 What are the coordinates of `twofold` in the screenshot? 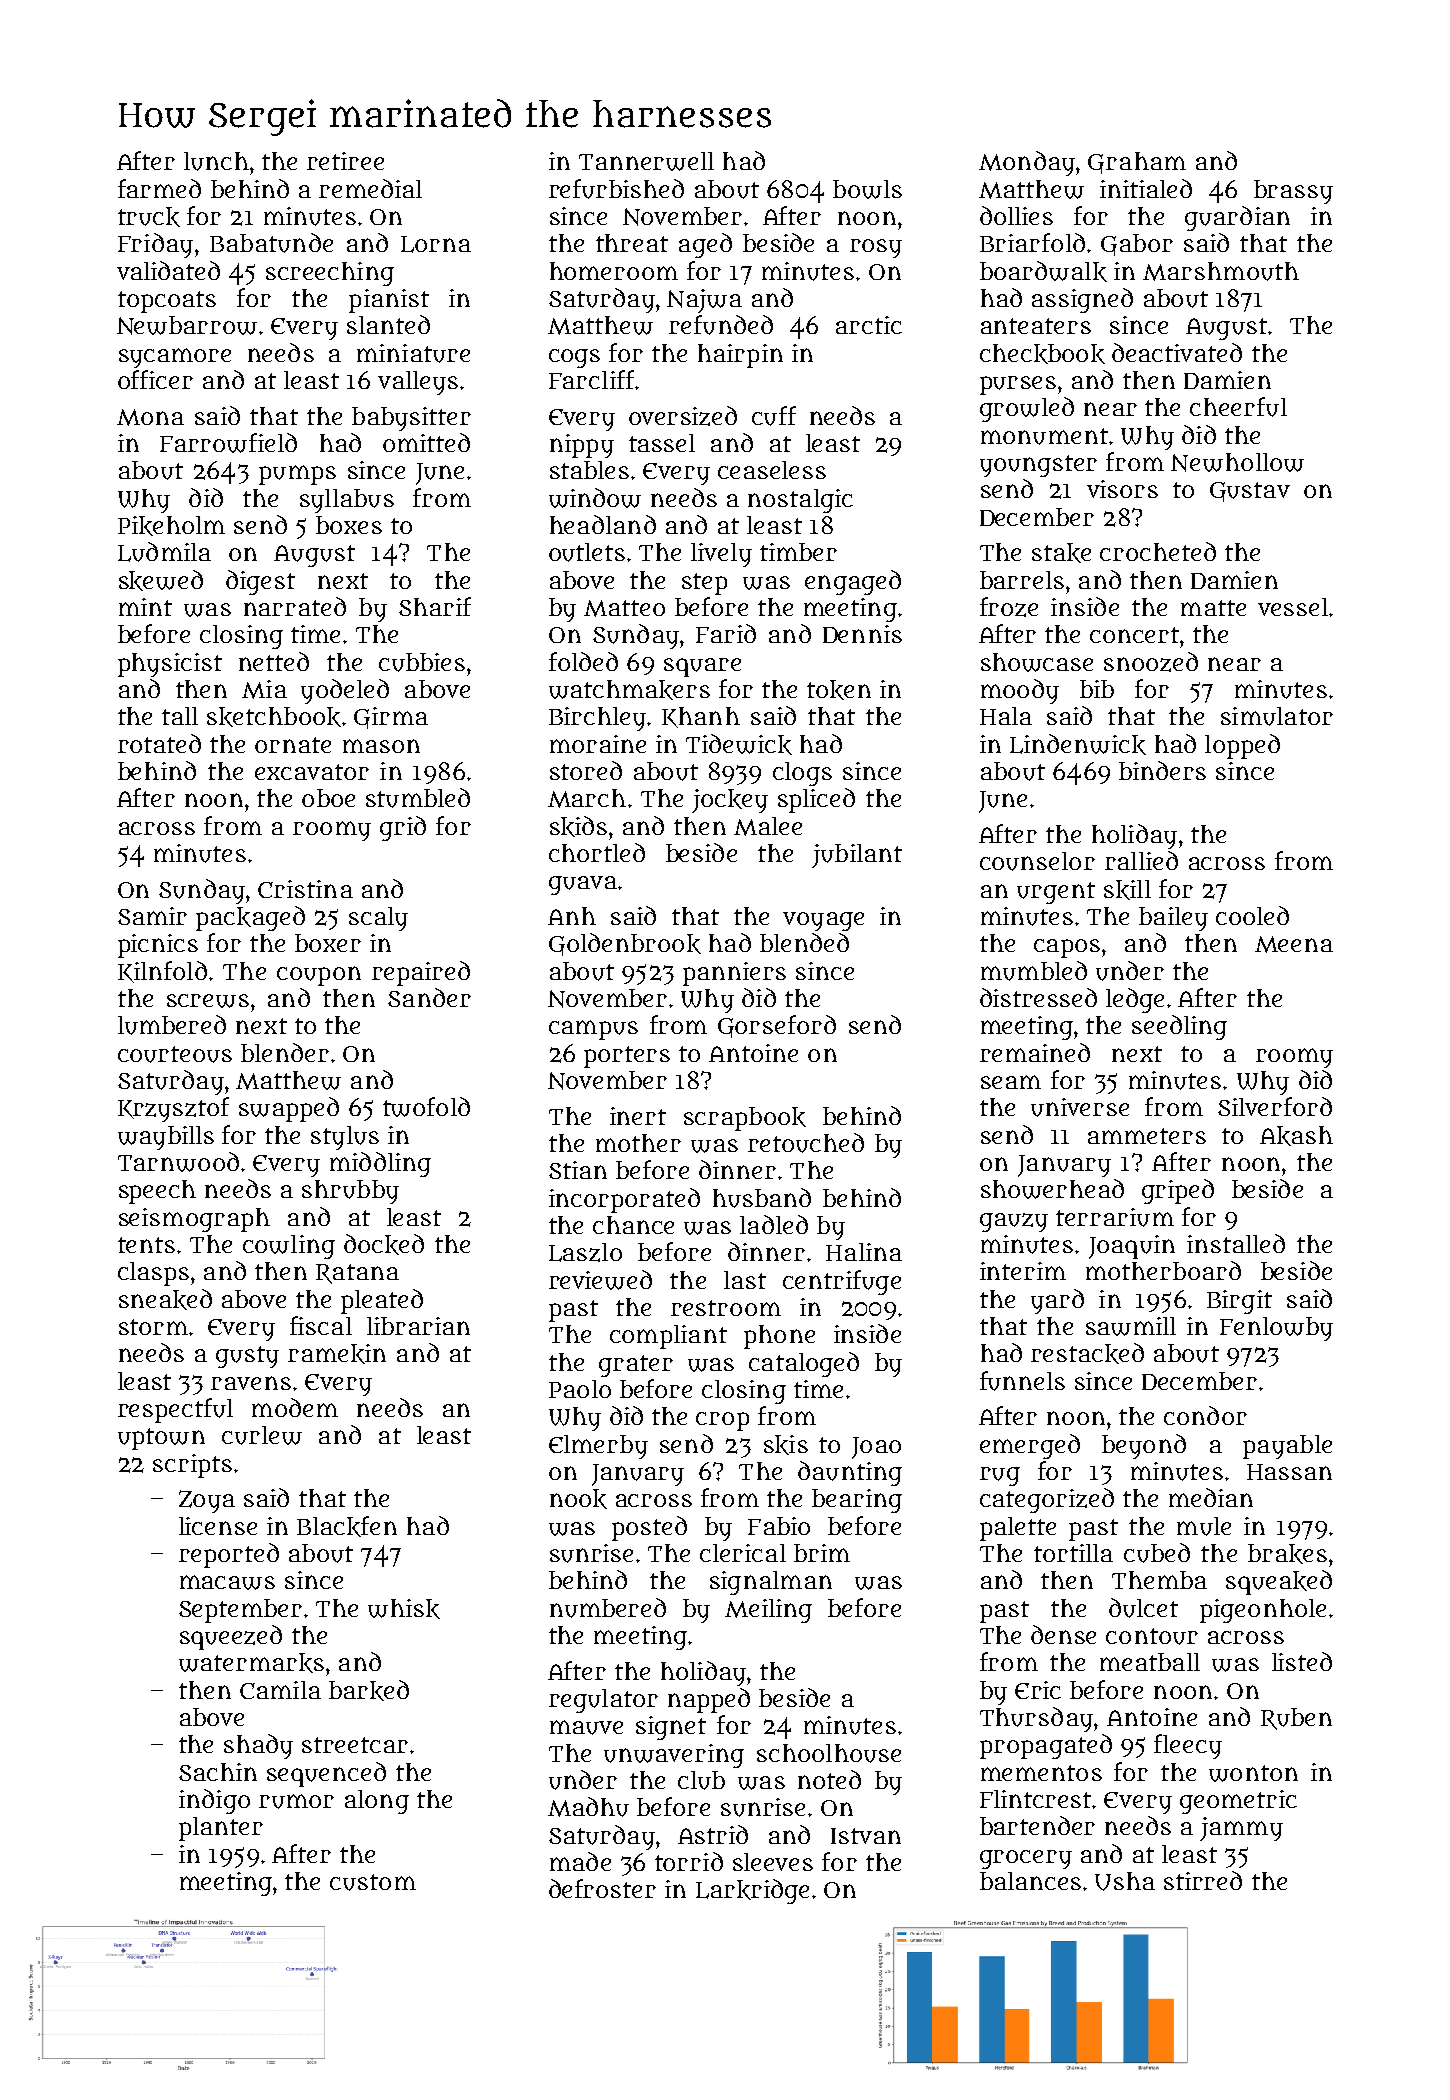 It's located at (426, 1107).
